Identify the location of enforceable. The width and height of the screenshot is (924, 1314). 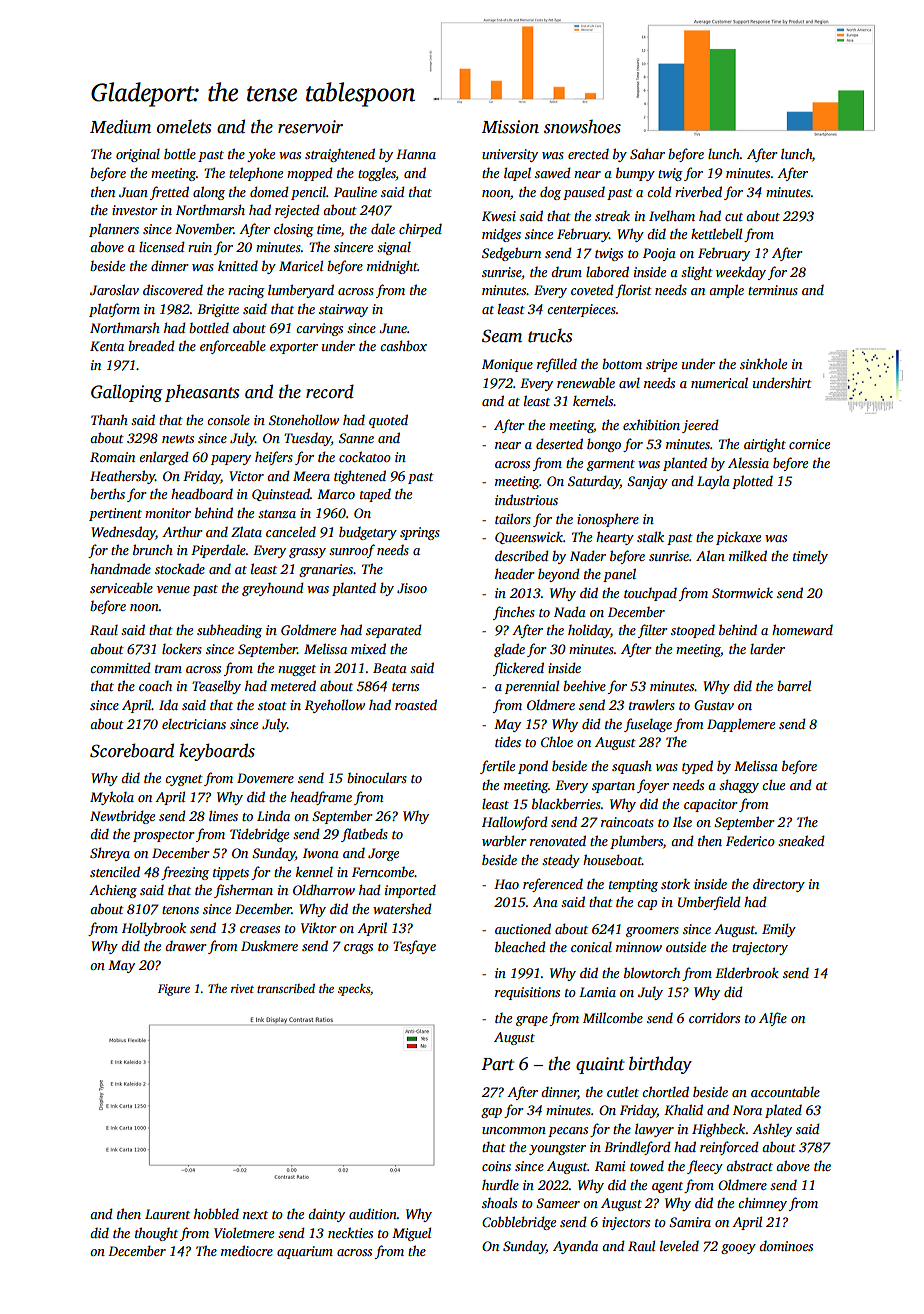
(233, 347).
